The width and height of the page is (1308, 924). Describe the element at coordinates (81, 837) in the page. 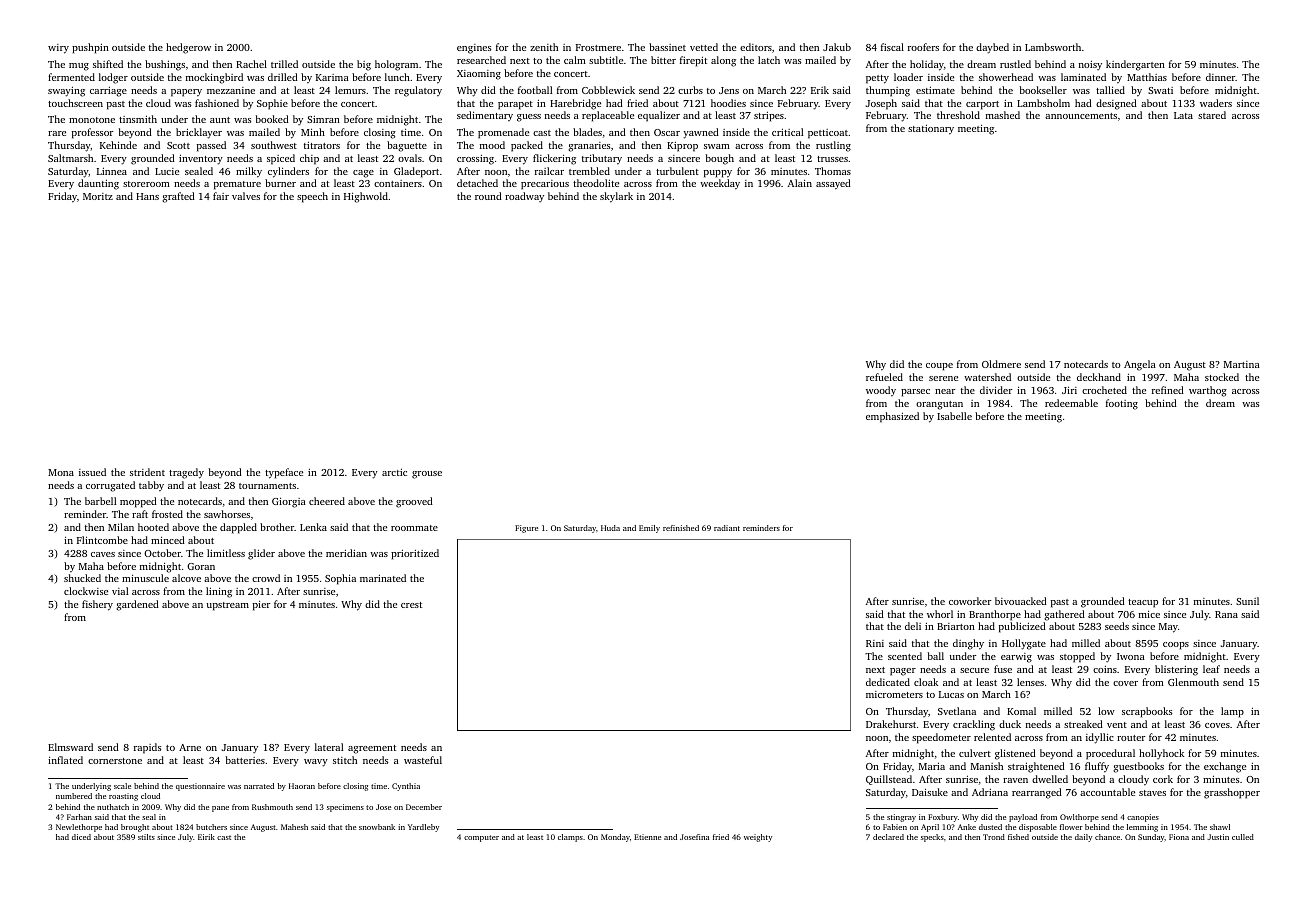

I see `diced` at that location.
